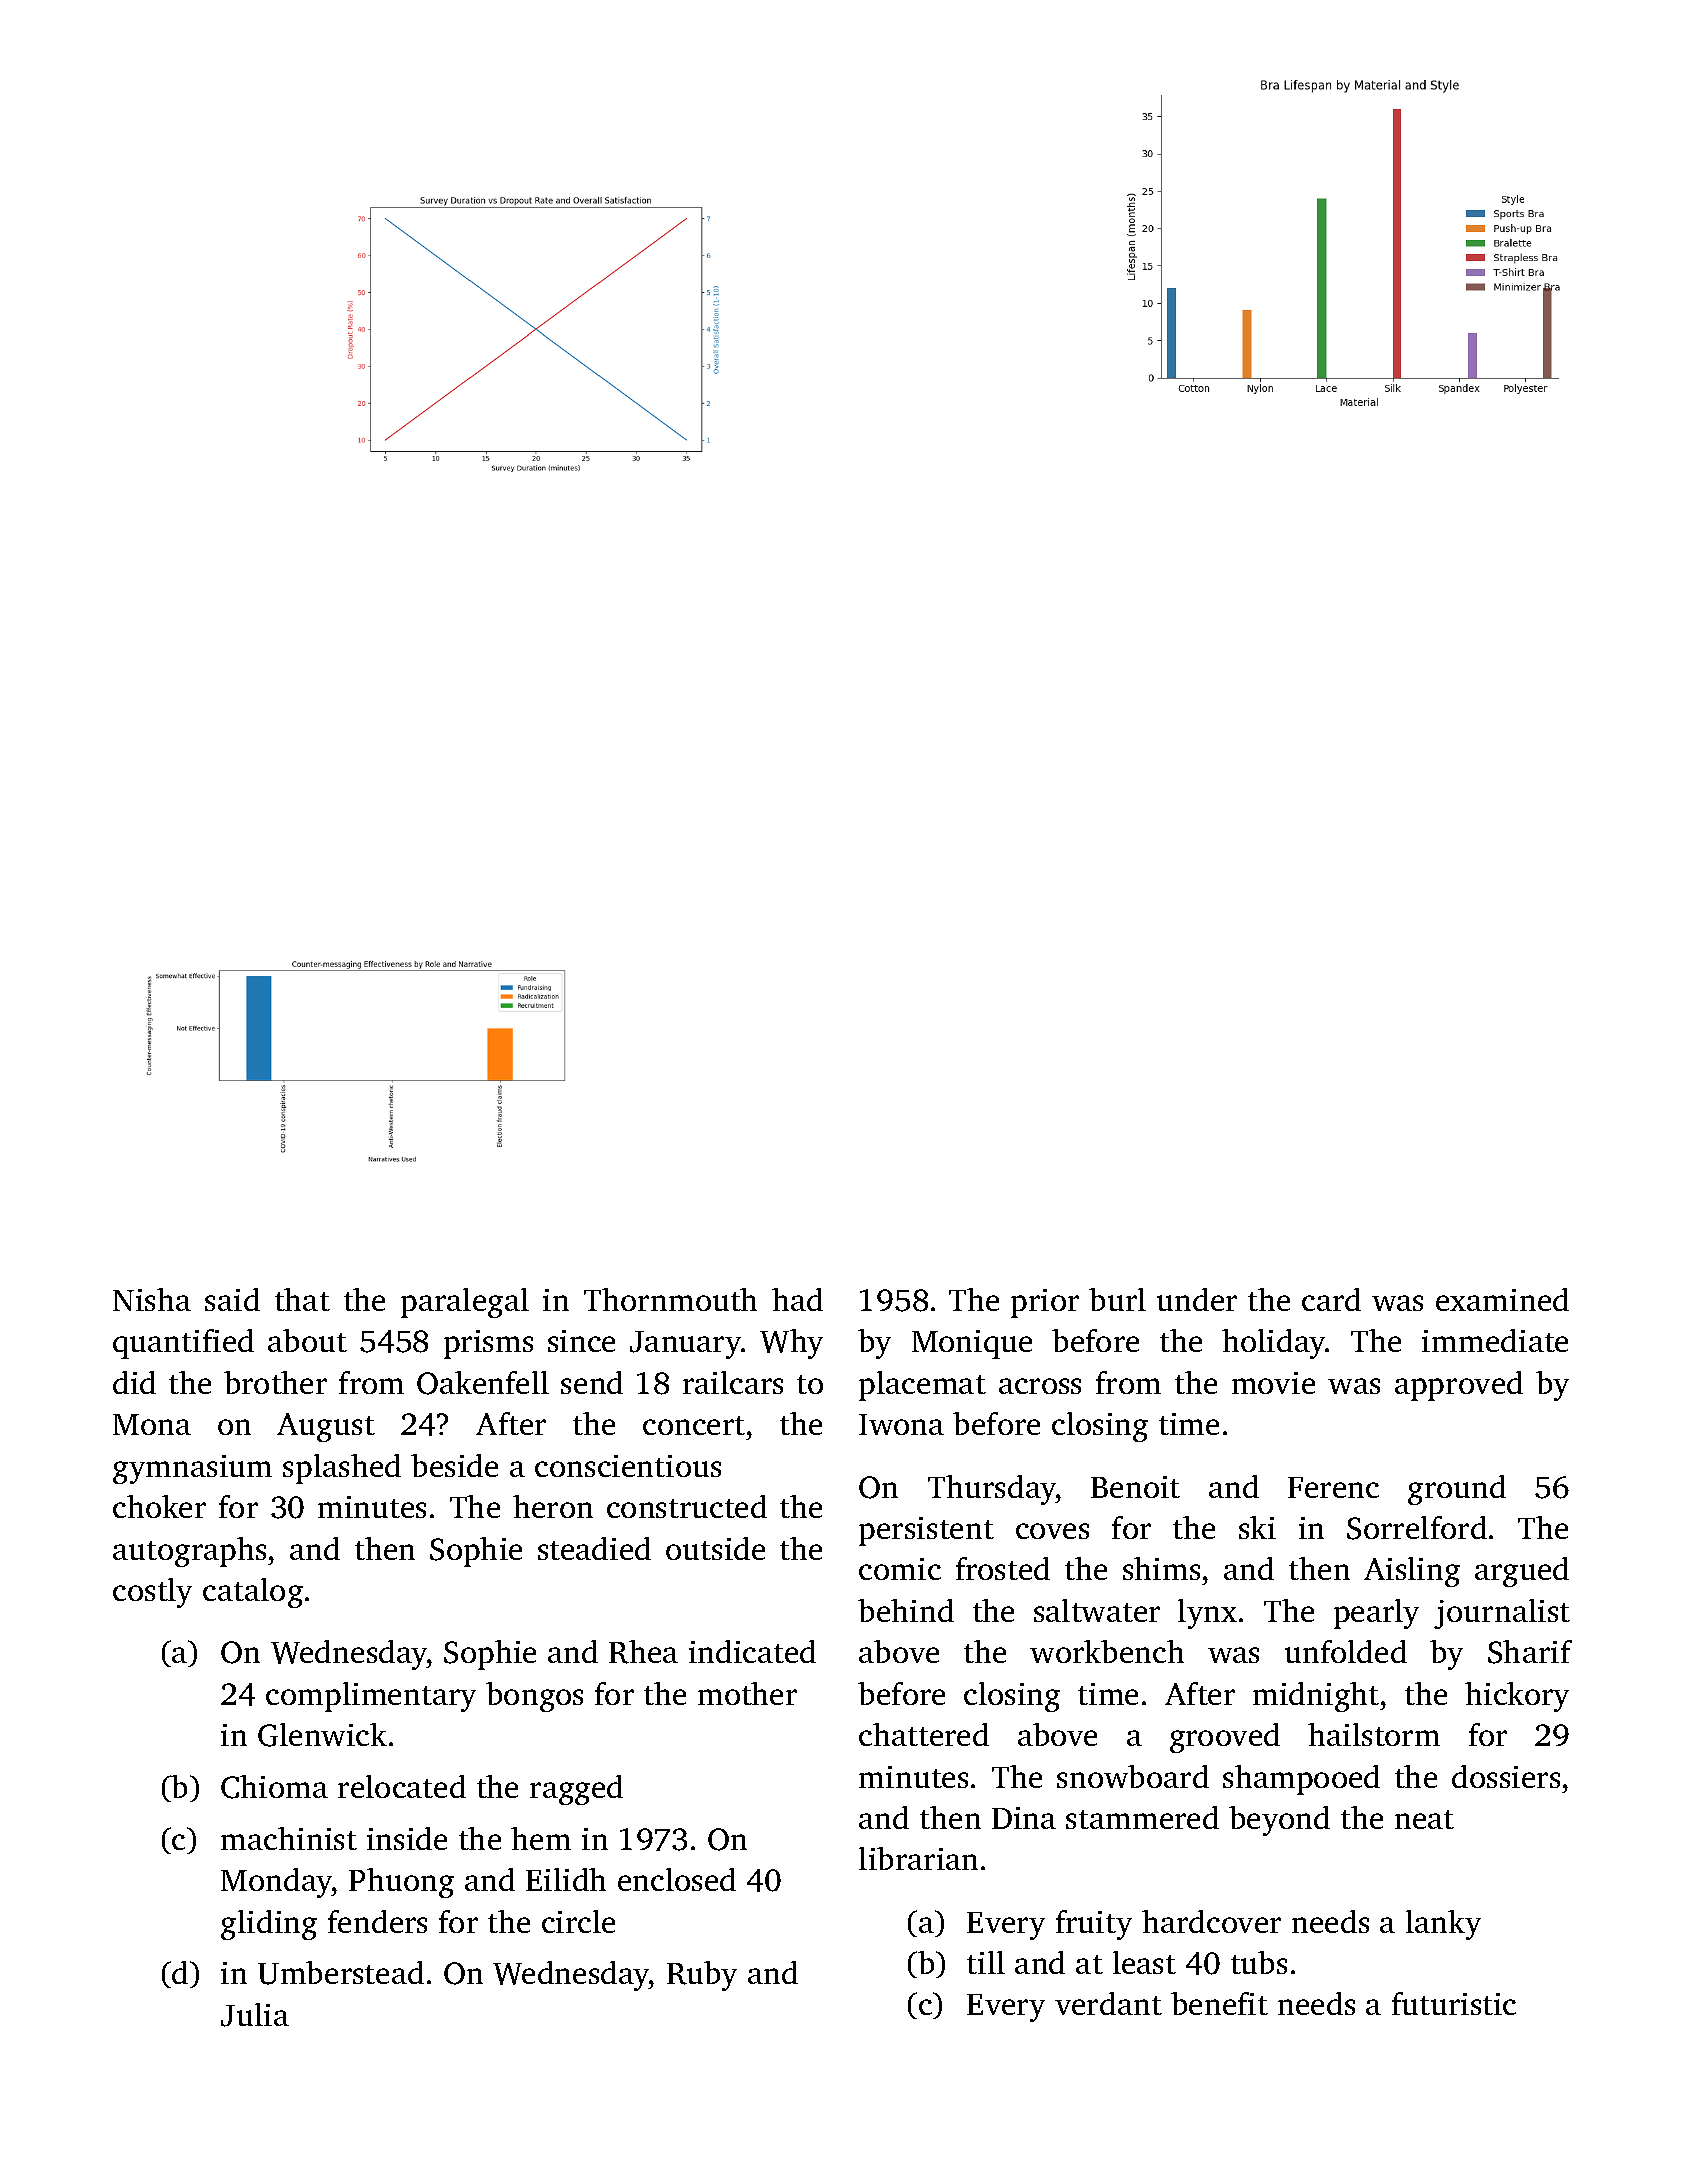 Image resolution: width=1683 pixels, height=2178 pixels. Describe the element at coordinates (1259, 1962) in the document. I see `tubs` at that location.
